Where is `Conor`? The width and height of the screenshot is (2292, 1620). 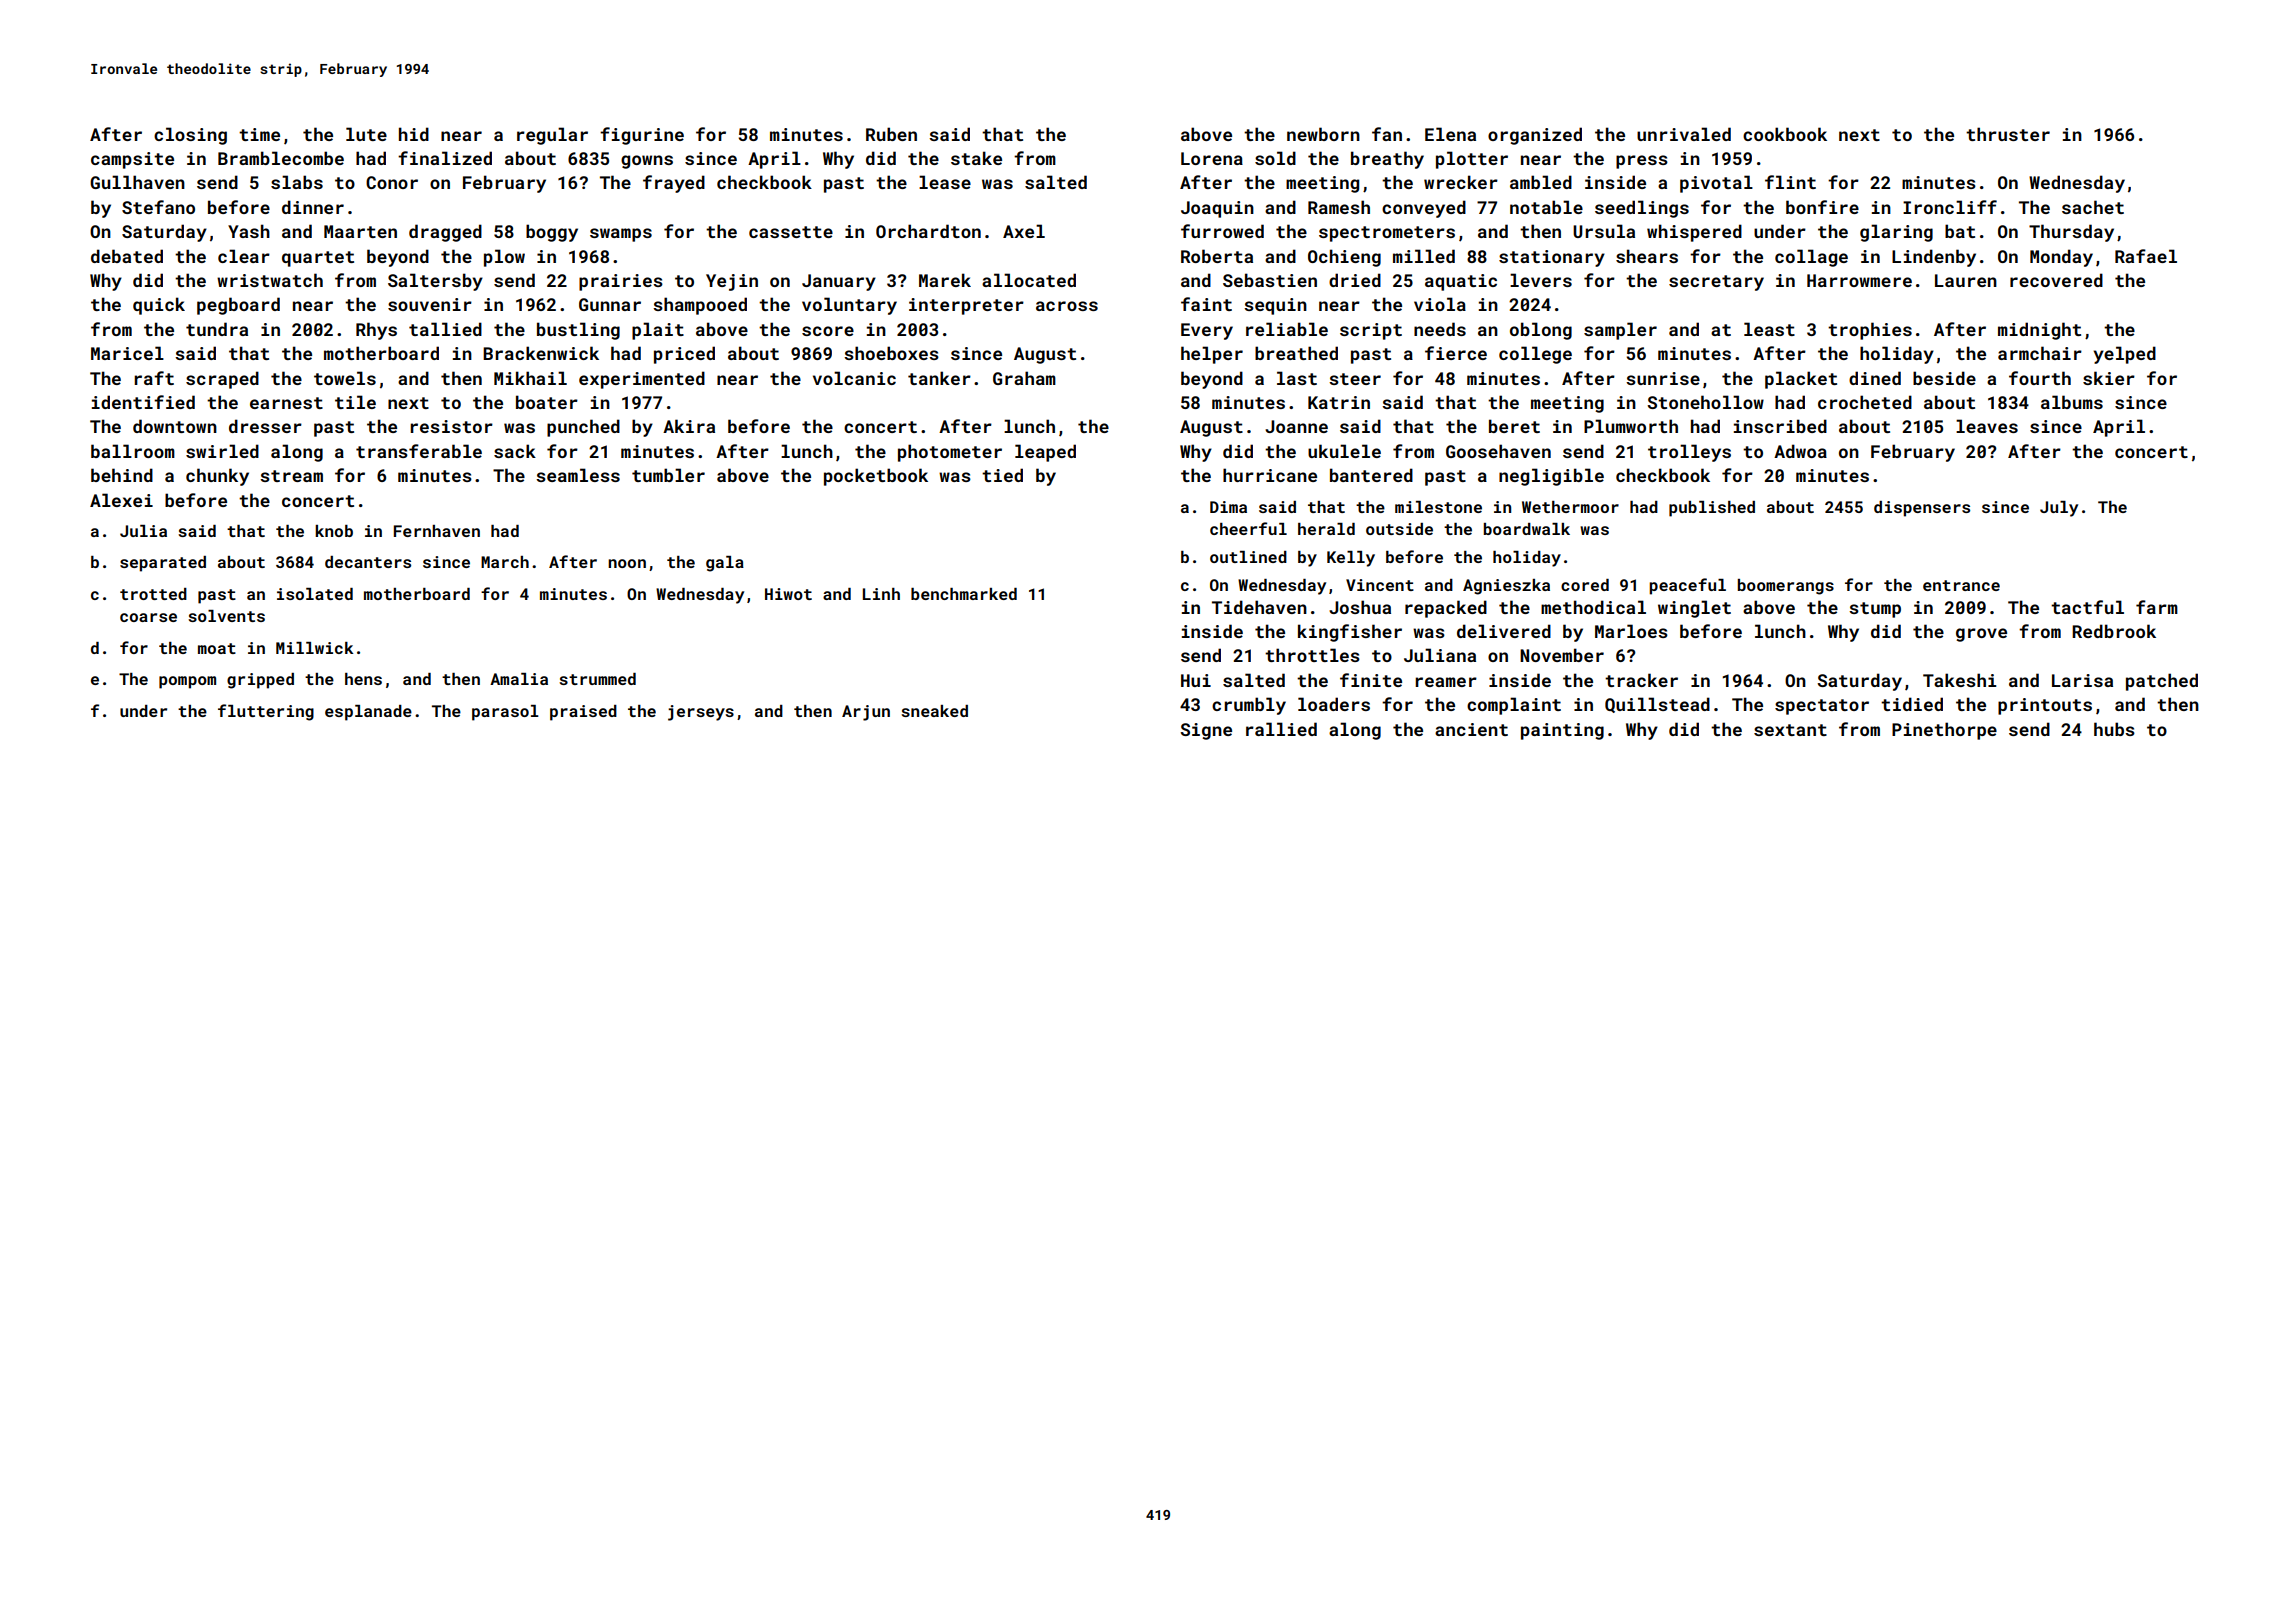
Conor is located at coordinates (392, 182).
